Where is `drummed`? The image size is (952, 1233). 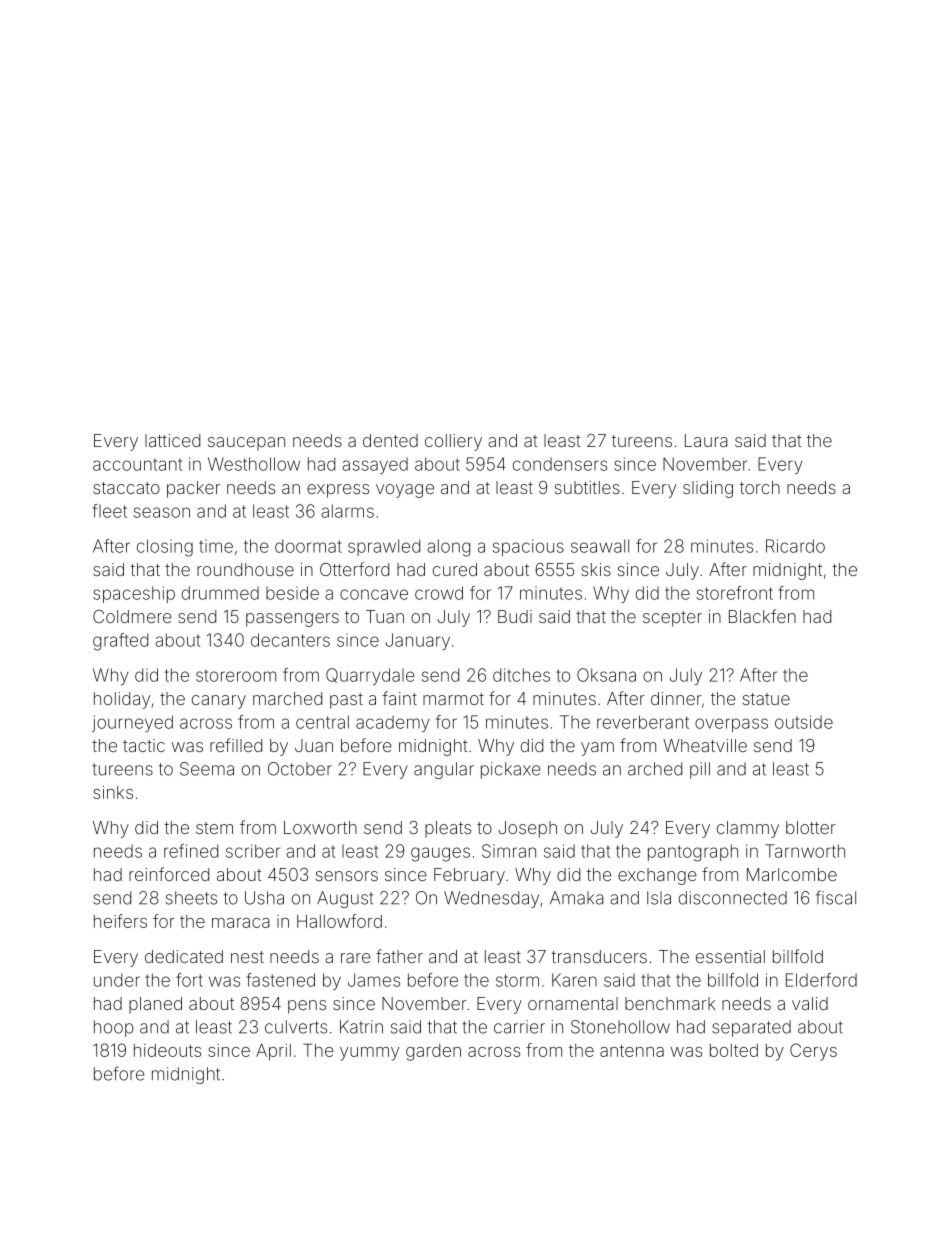 drummed is located at coordinates (220, 593).
